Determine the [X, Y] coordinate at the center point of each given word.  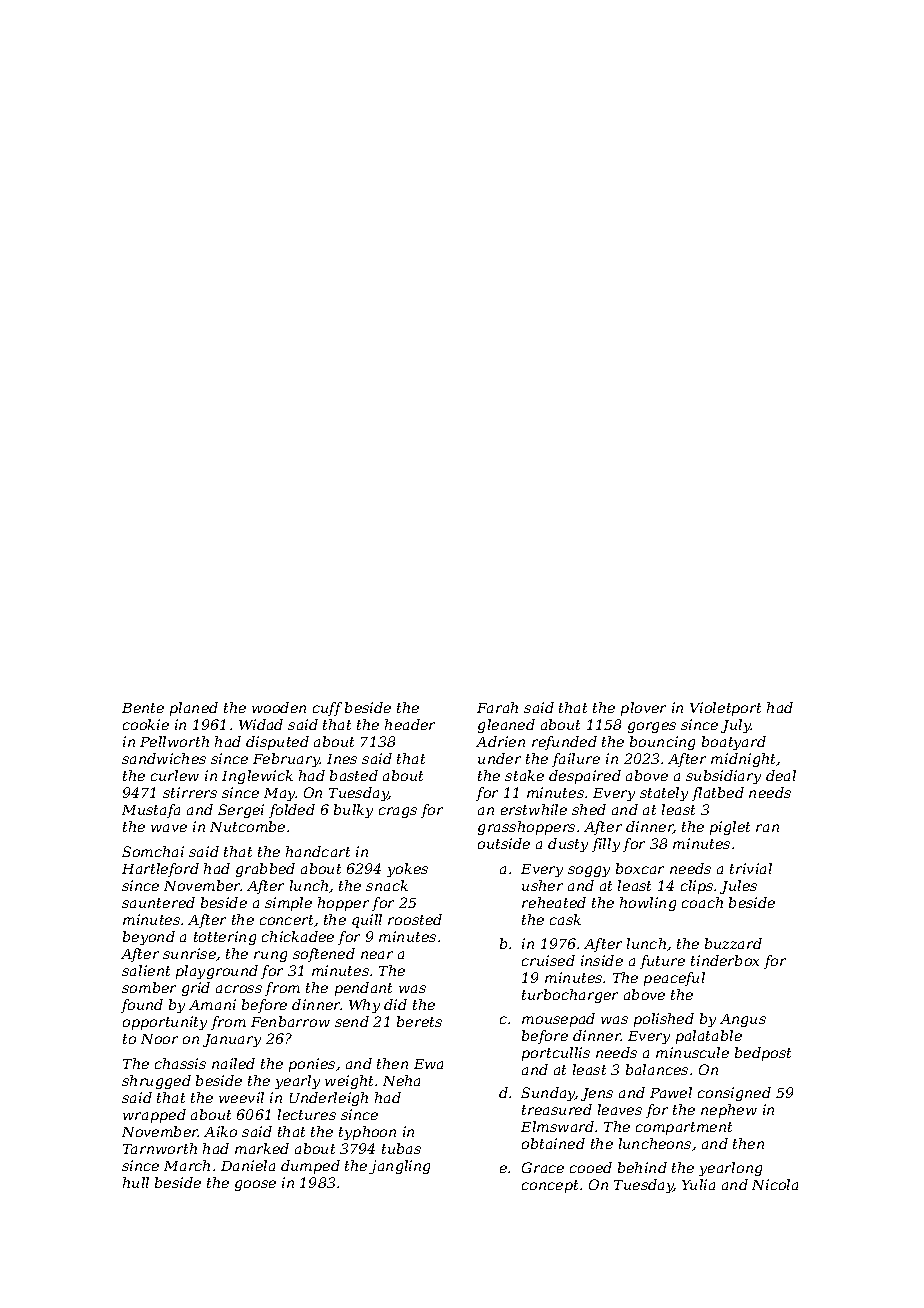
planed [194, 709]
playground [217, 972]
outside [504, 843]
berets [419, 1021]
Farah [497, 707]
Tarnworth [160, 1148]
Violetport [725, 709]
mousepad [558, 1020]
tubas [401, 1148]
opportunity [165, 1023]
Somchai [153, 851]
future [662, 962]
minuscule [692, 1052]
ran [767, 828]
